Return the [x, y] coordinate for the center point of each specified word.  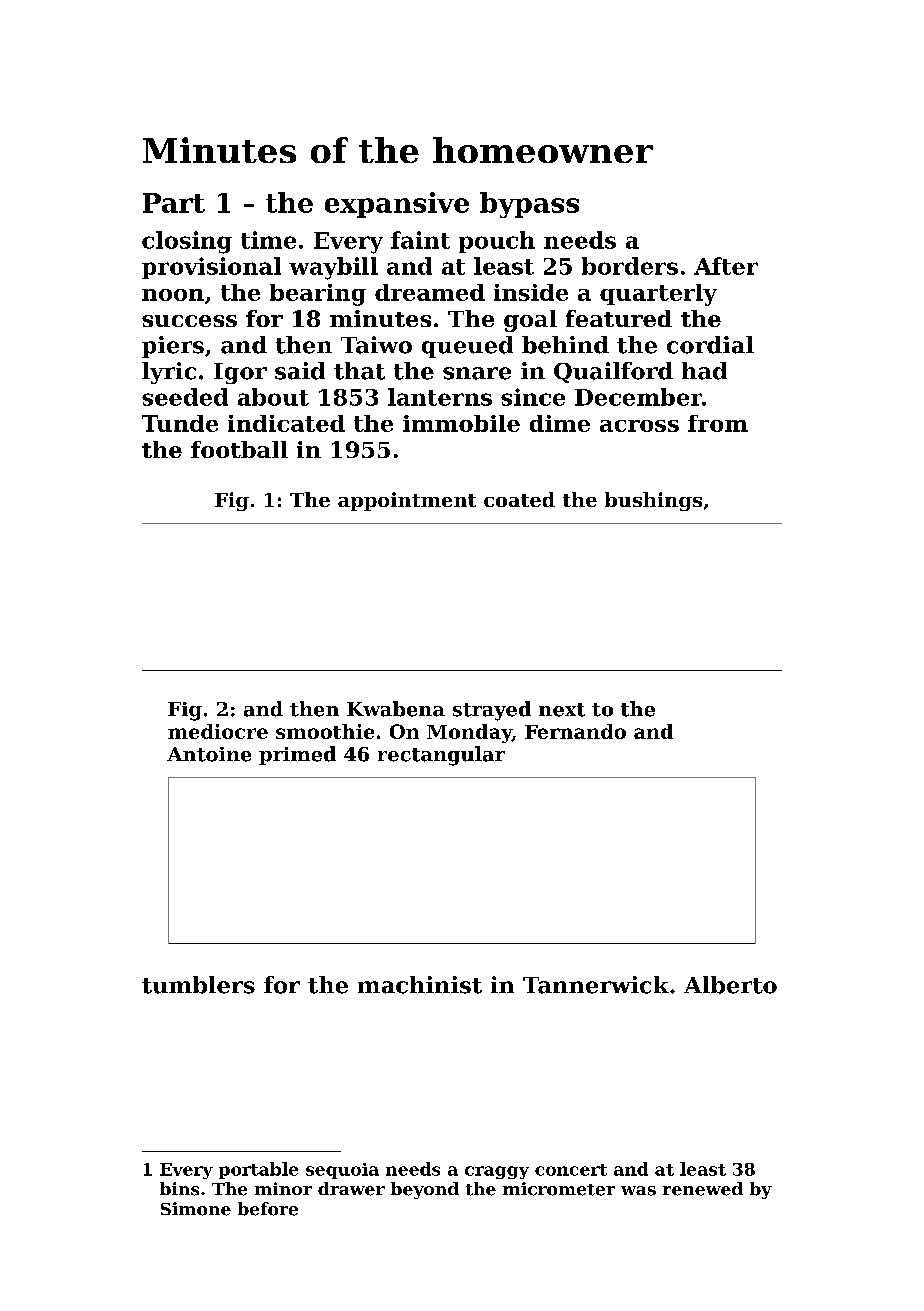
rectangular [441, 756]
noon [173, 295]
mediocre [218, 731]
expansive [397, 205]
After [726, 266]
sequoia [342, 1171]
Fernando [575, 731]
